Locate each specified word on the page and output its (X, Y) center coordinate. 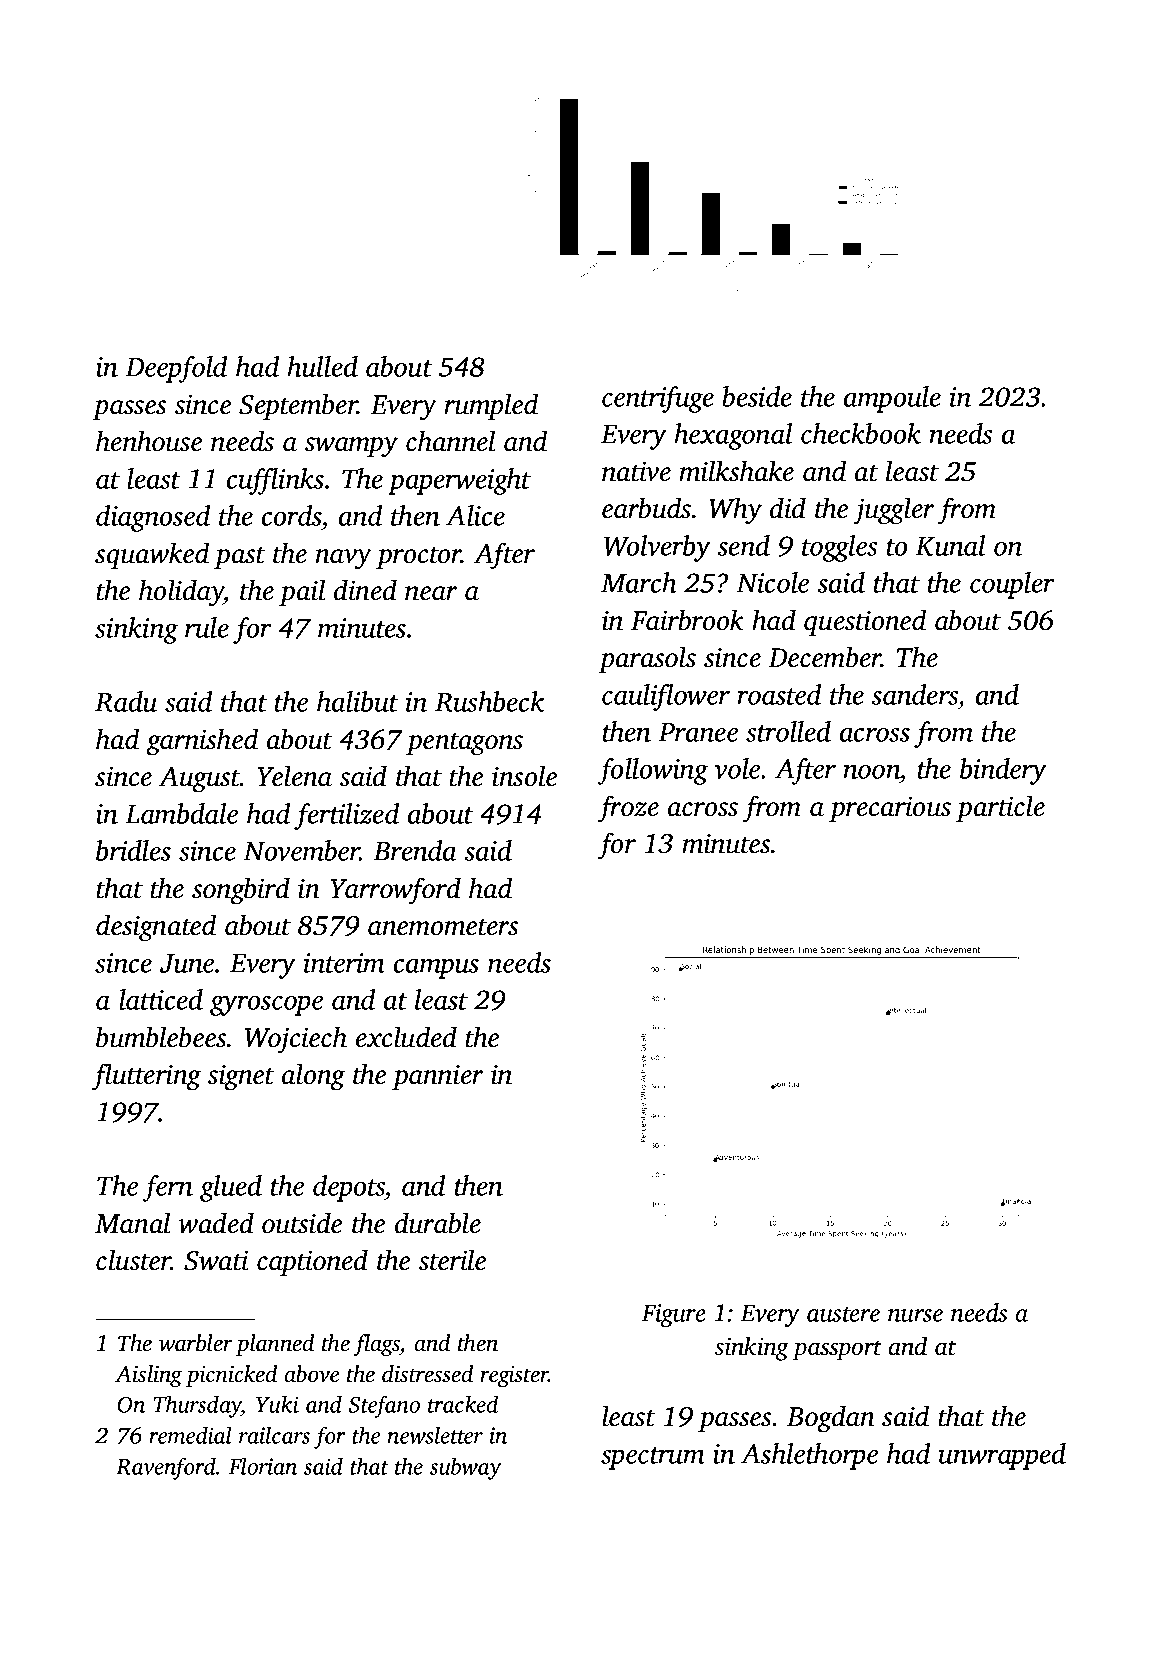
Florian (263, 1466)
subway (466, 1468)
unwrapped (1002, 1456)
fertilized (346, 816)
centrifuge (658, 399)
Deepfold (176, 369)
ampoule (892, 399)
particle (1000, 808)
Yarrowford (395, 891)
